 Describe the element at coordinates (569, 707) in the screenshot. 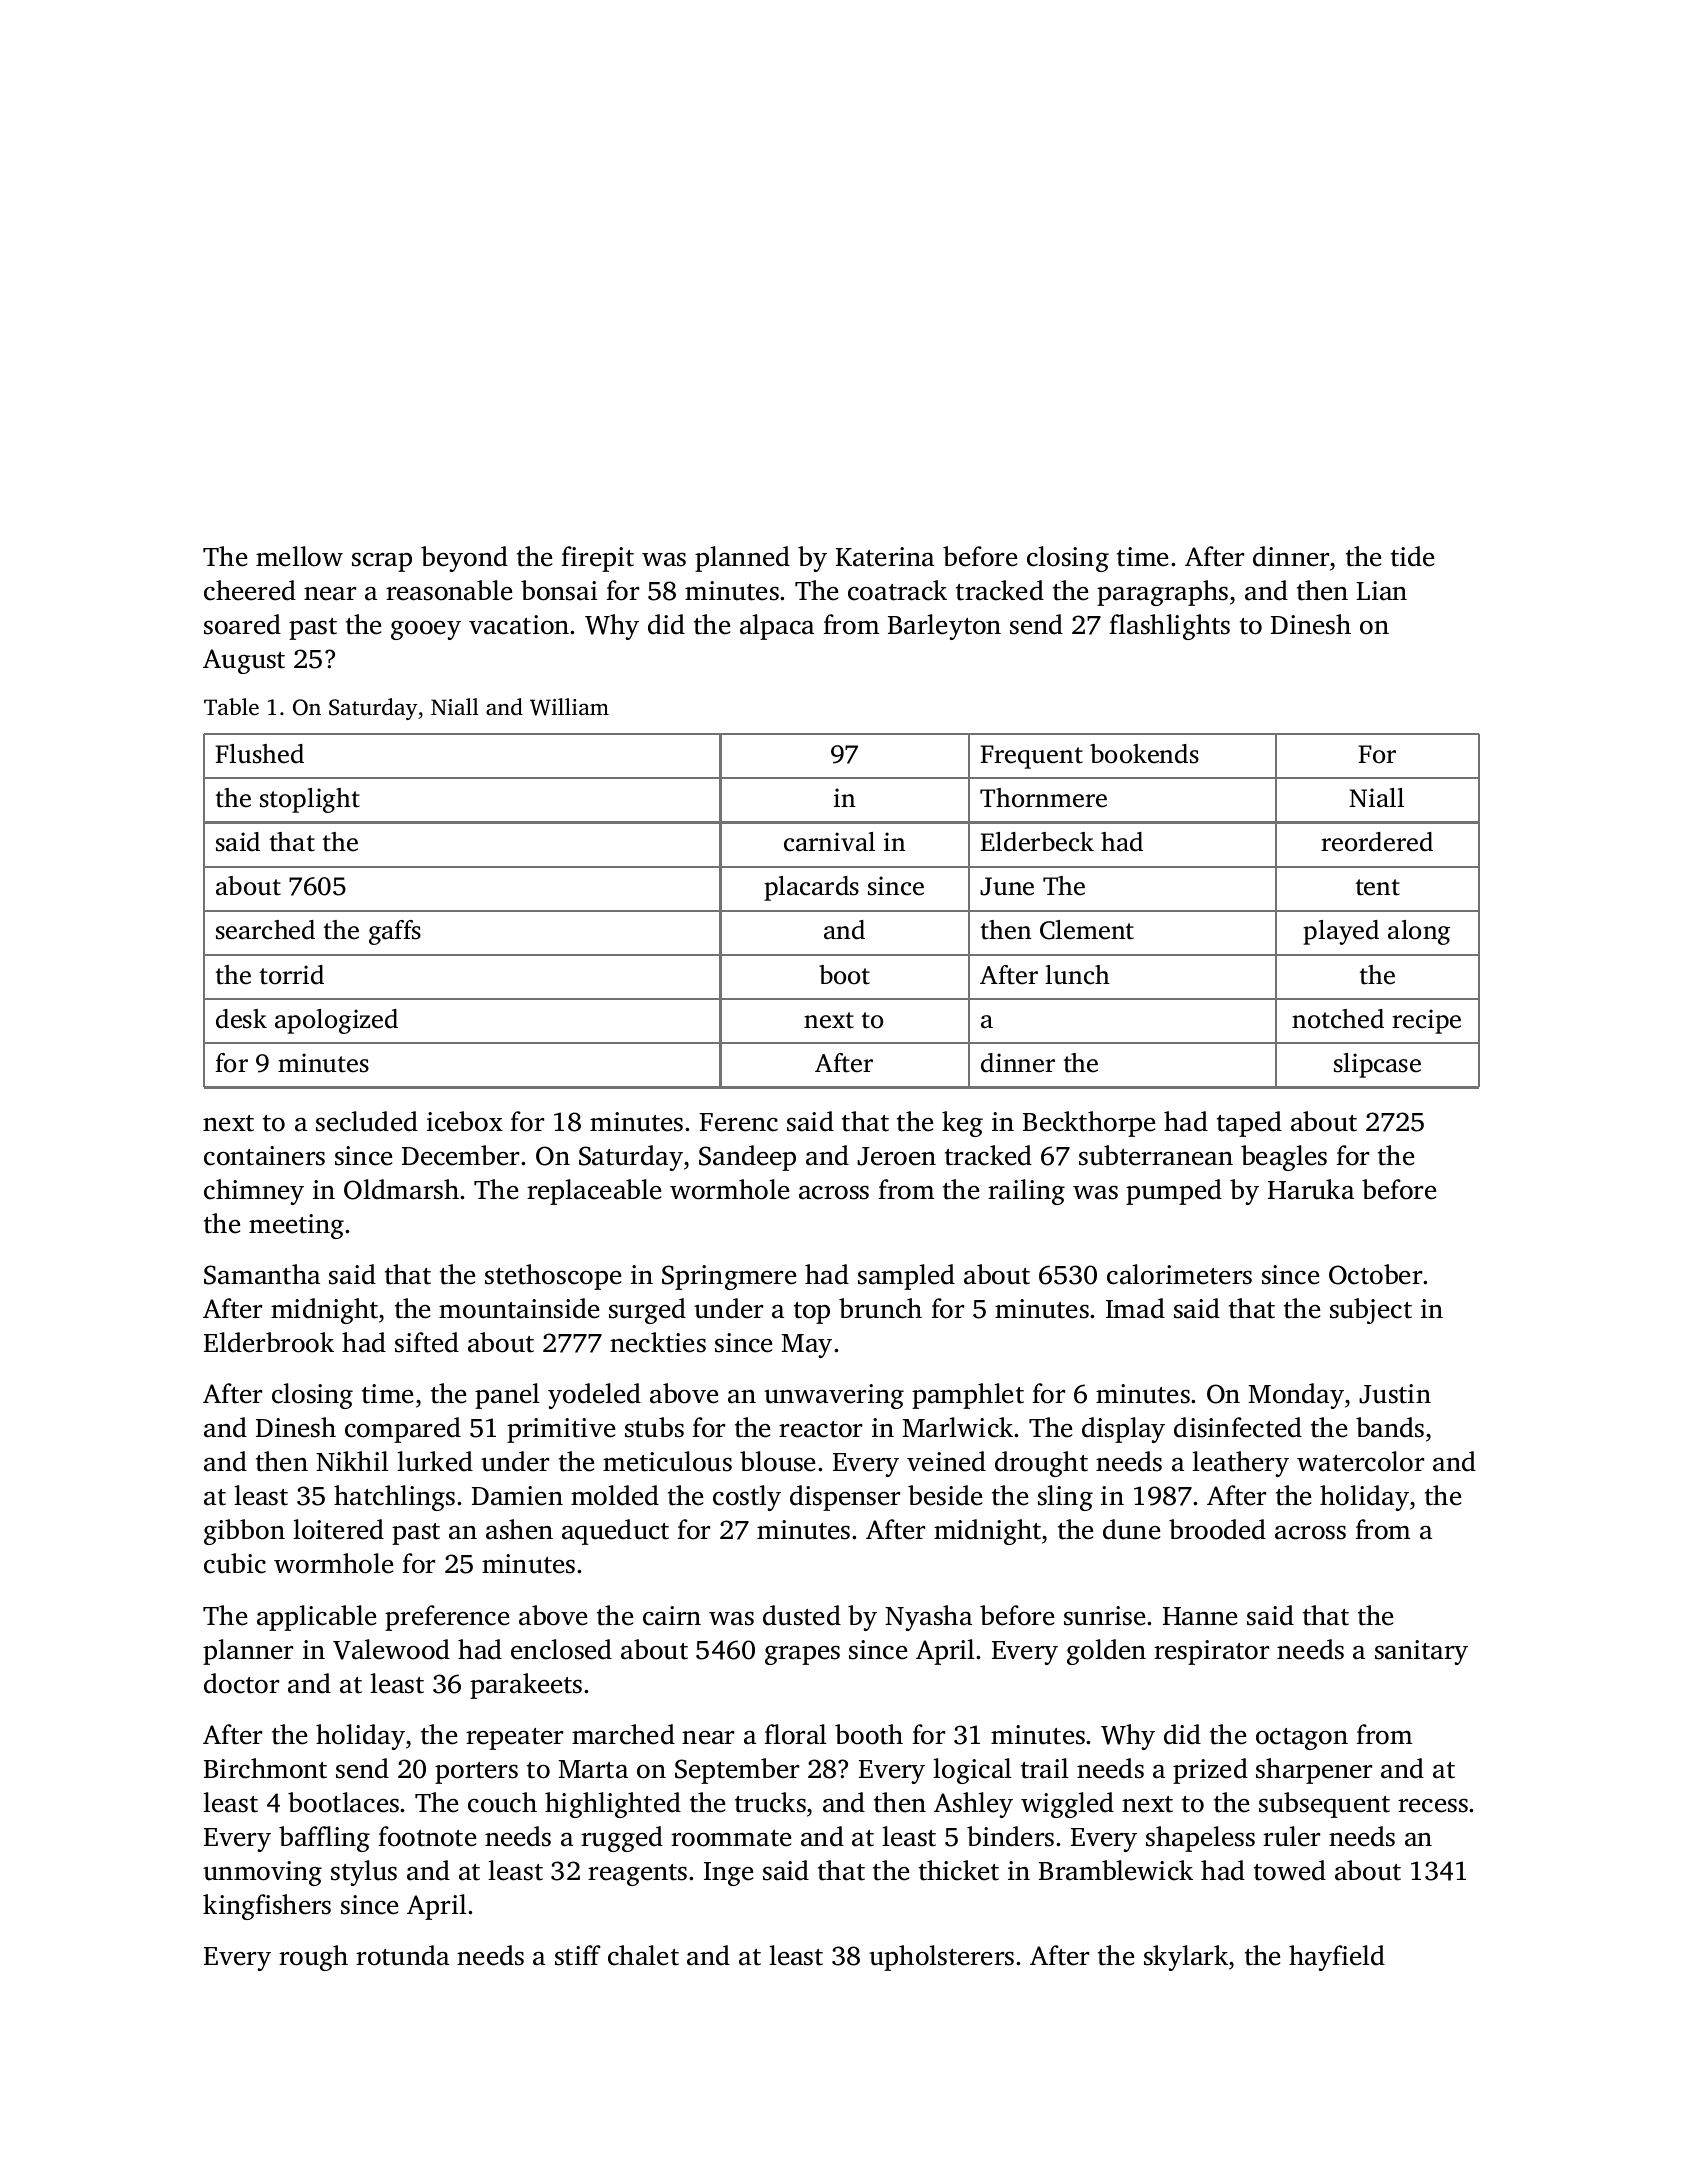

I see `William` at that location.
